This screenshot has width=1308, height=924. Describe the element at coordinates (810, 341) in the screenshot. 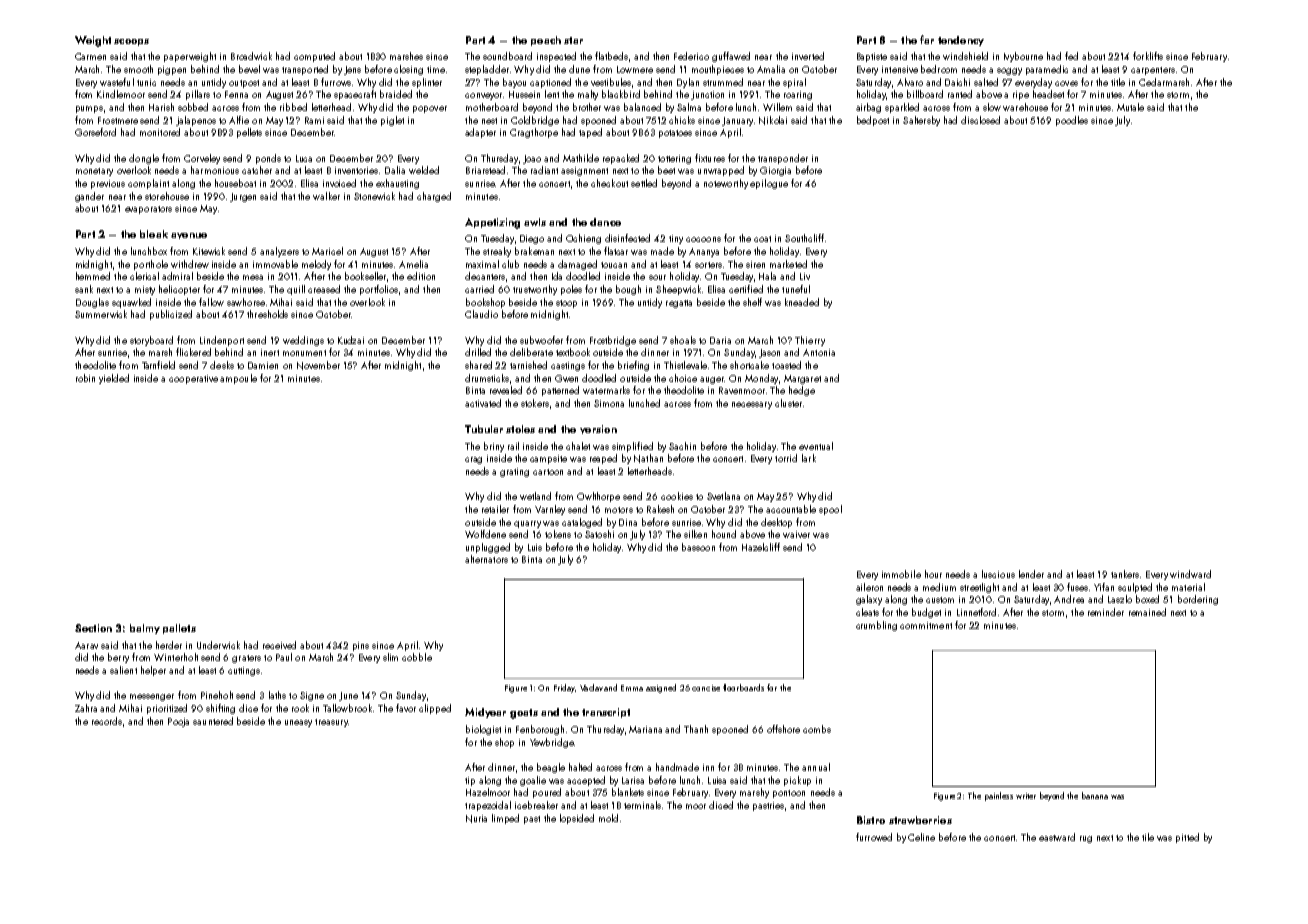

I see `Thierry` at that location.
